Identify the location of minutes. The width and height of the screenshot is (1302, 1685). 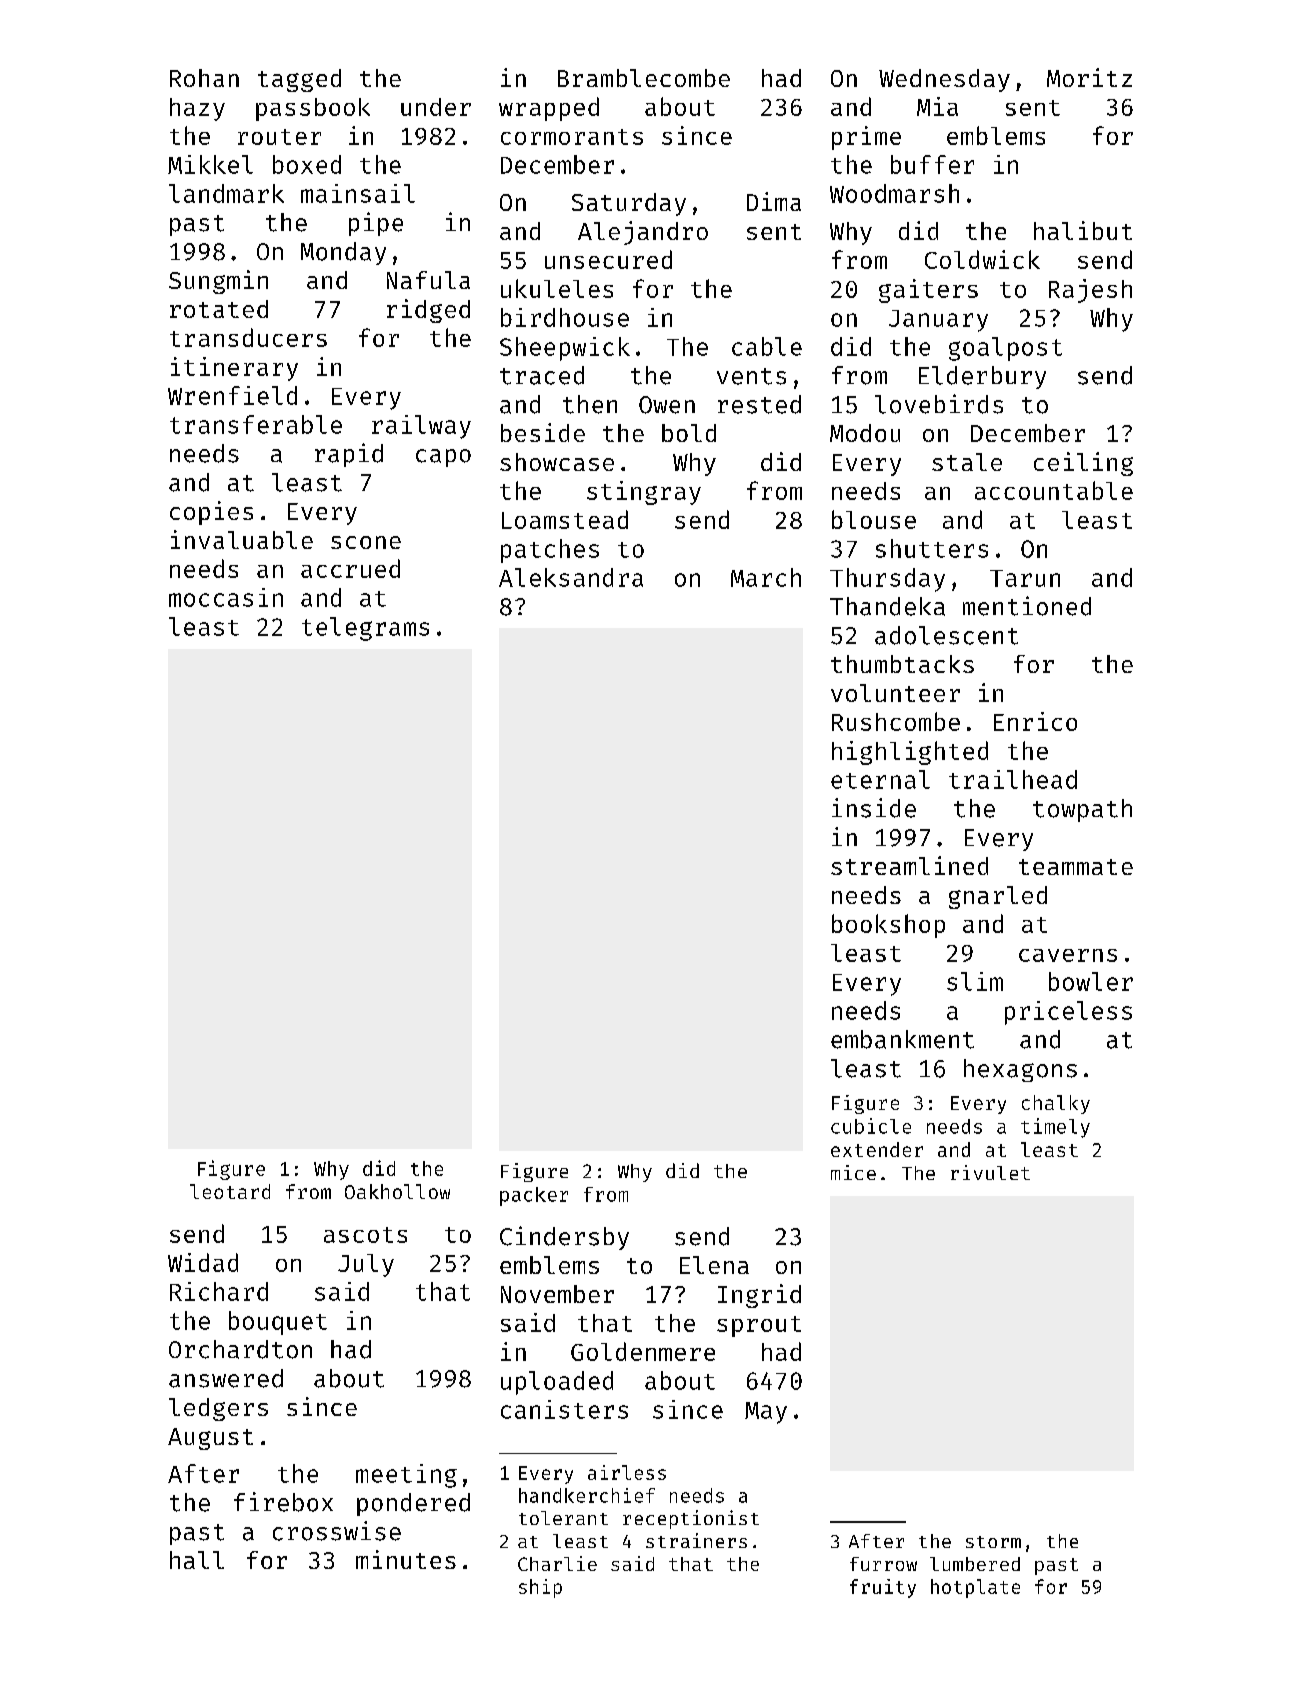
(406, 1559).
